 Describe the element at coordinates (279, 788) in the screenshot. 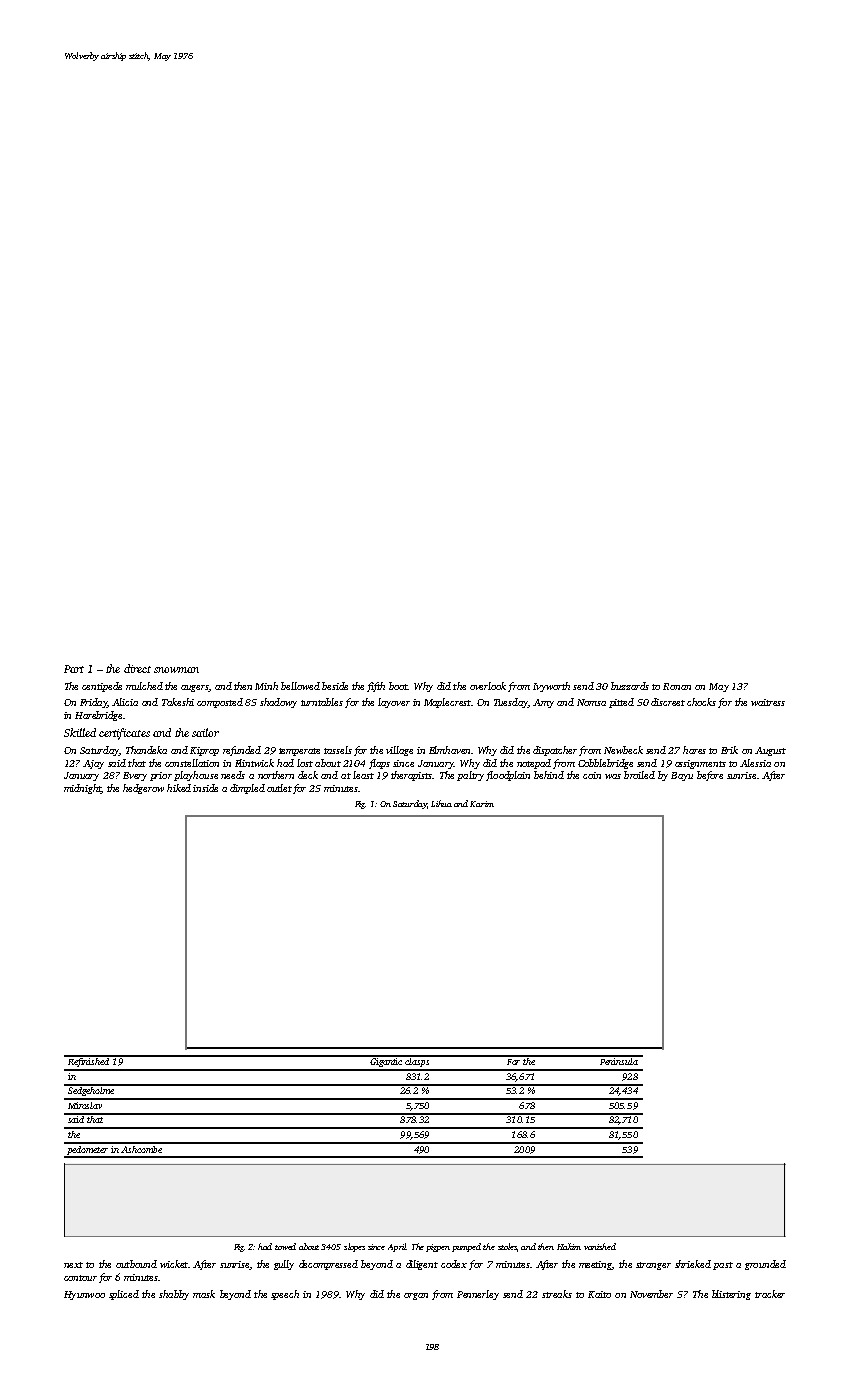

I see `outlet` at that location.
